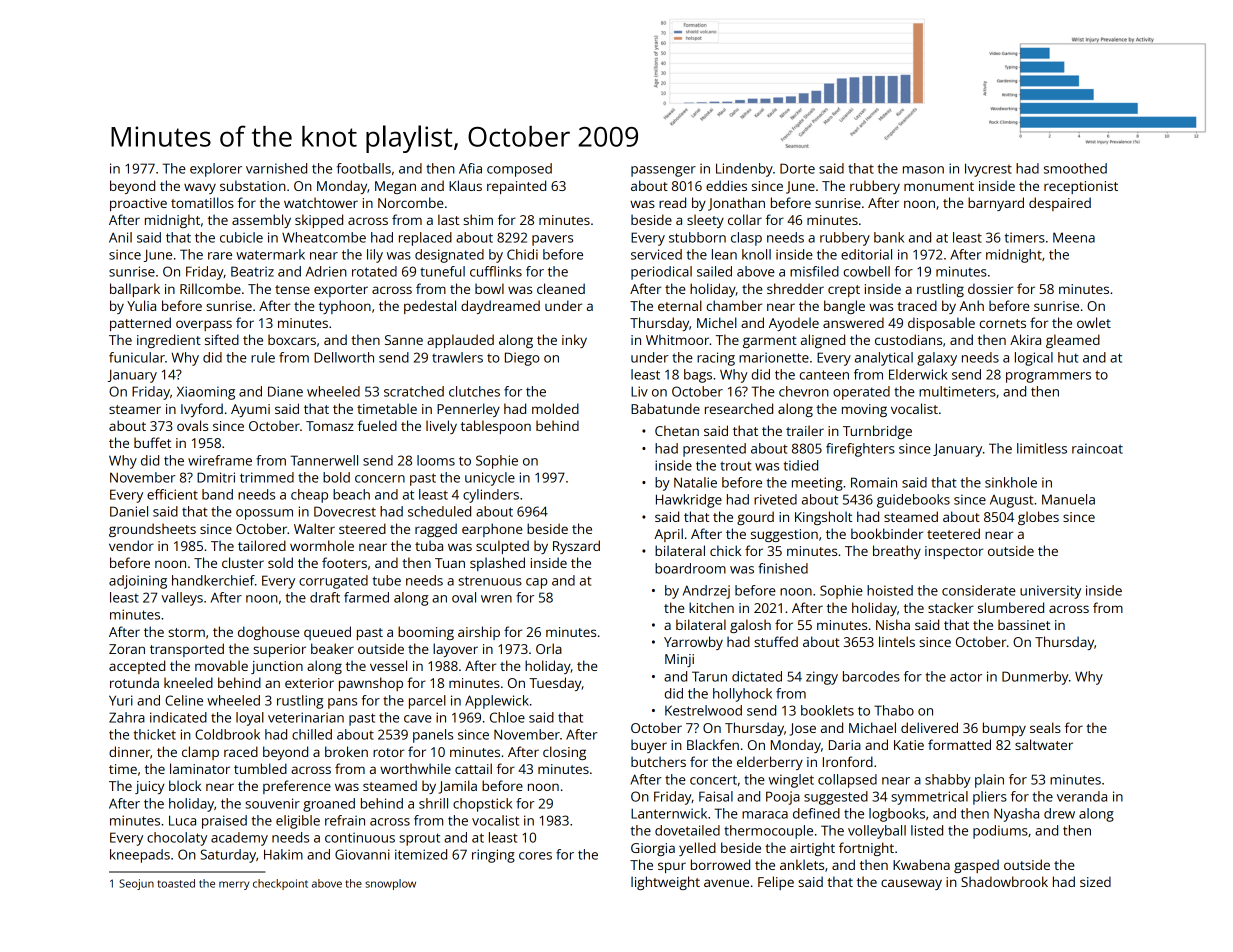 This document has width=1233, height=952. Describe the element at coordinates (988, 170) in the document. I see `Ivycrest` at that location.
